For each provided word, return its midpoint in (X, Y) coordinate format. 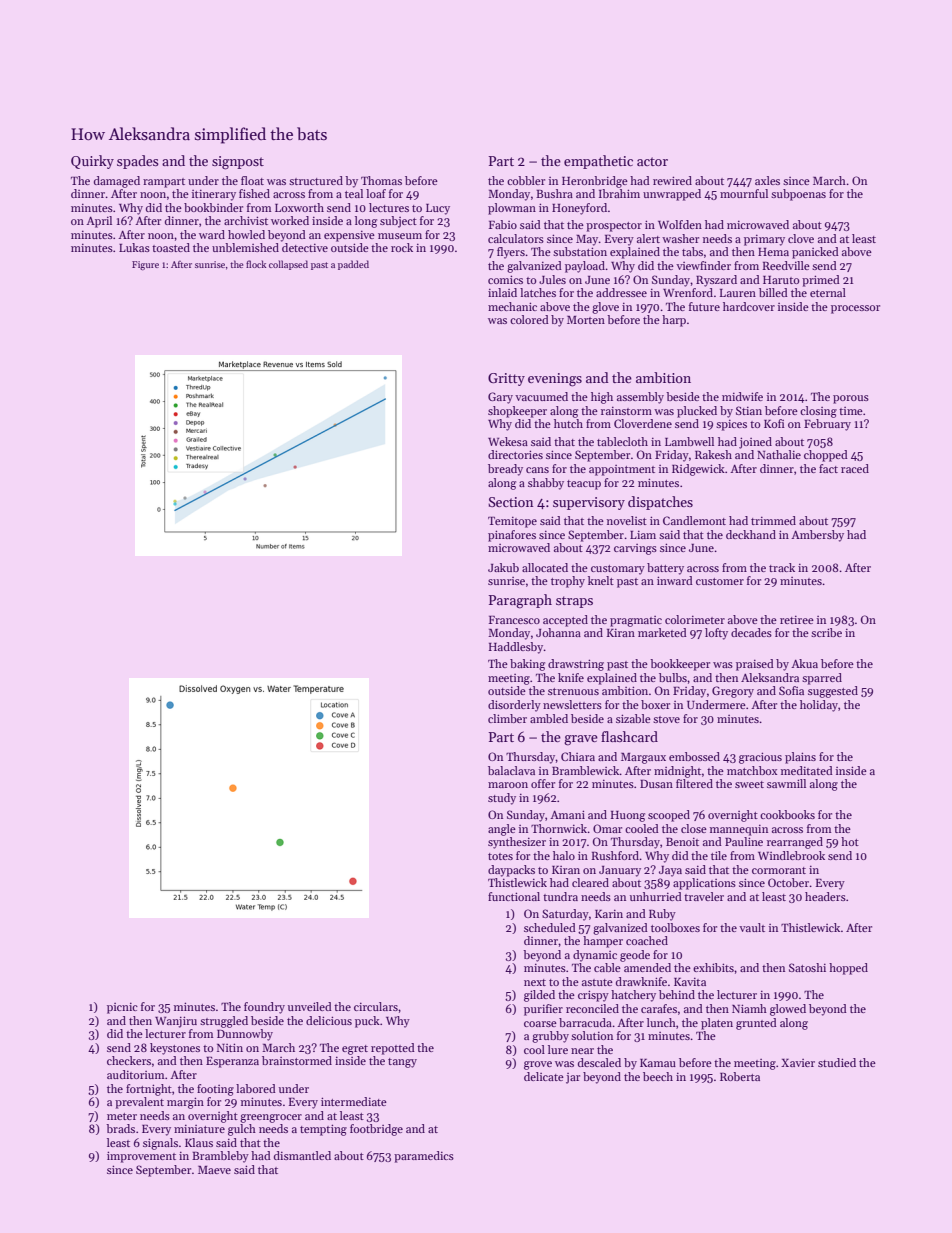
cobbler (526, 180)
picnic (122, 1008)
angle (502, 830)
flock (256, 264)
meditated (807, 770)
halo (564, 855)
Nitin (230, 1047)
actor (652, 161)
